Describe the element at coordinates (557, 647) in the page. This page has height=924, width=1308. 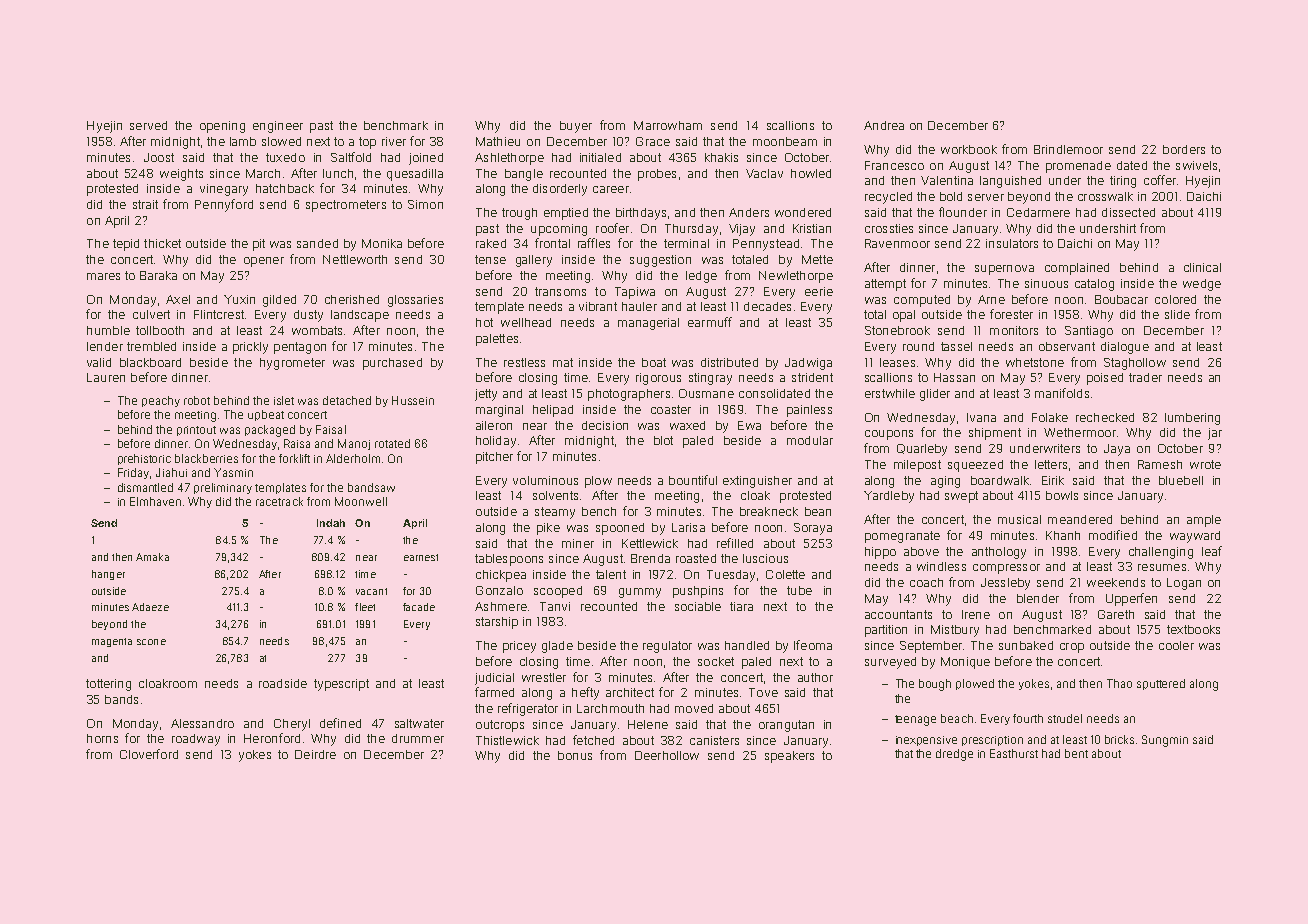
I see `glade` at that location.
